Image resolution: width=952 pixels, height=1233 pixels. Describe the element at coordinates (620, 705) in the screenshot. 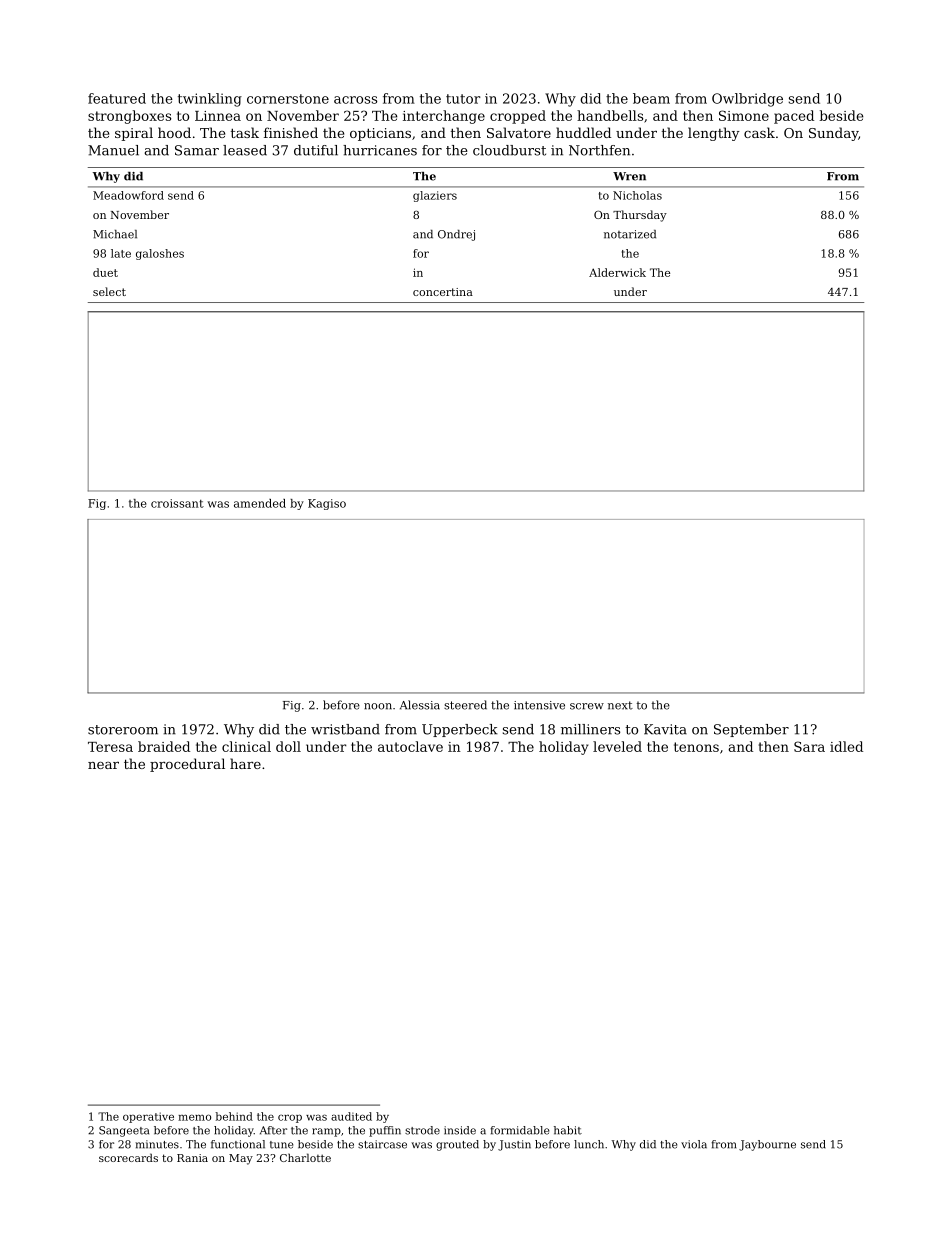

I see `next` at that location.
